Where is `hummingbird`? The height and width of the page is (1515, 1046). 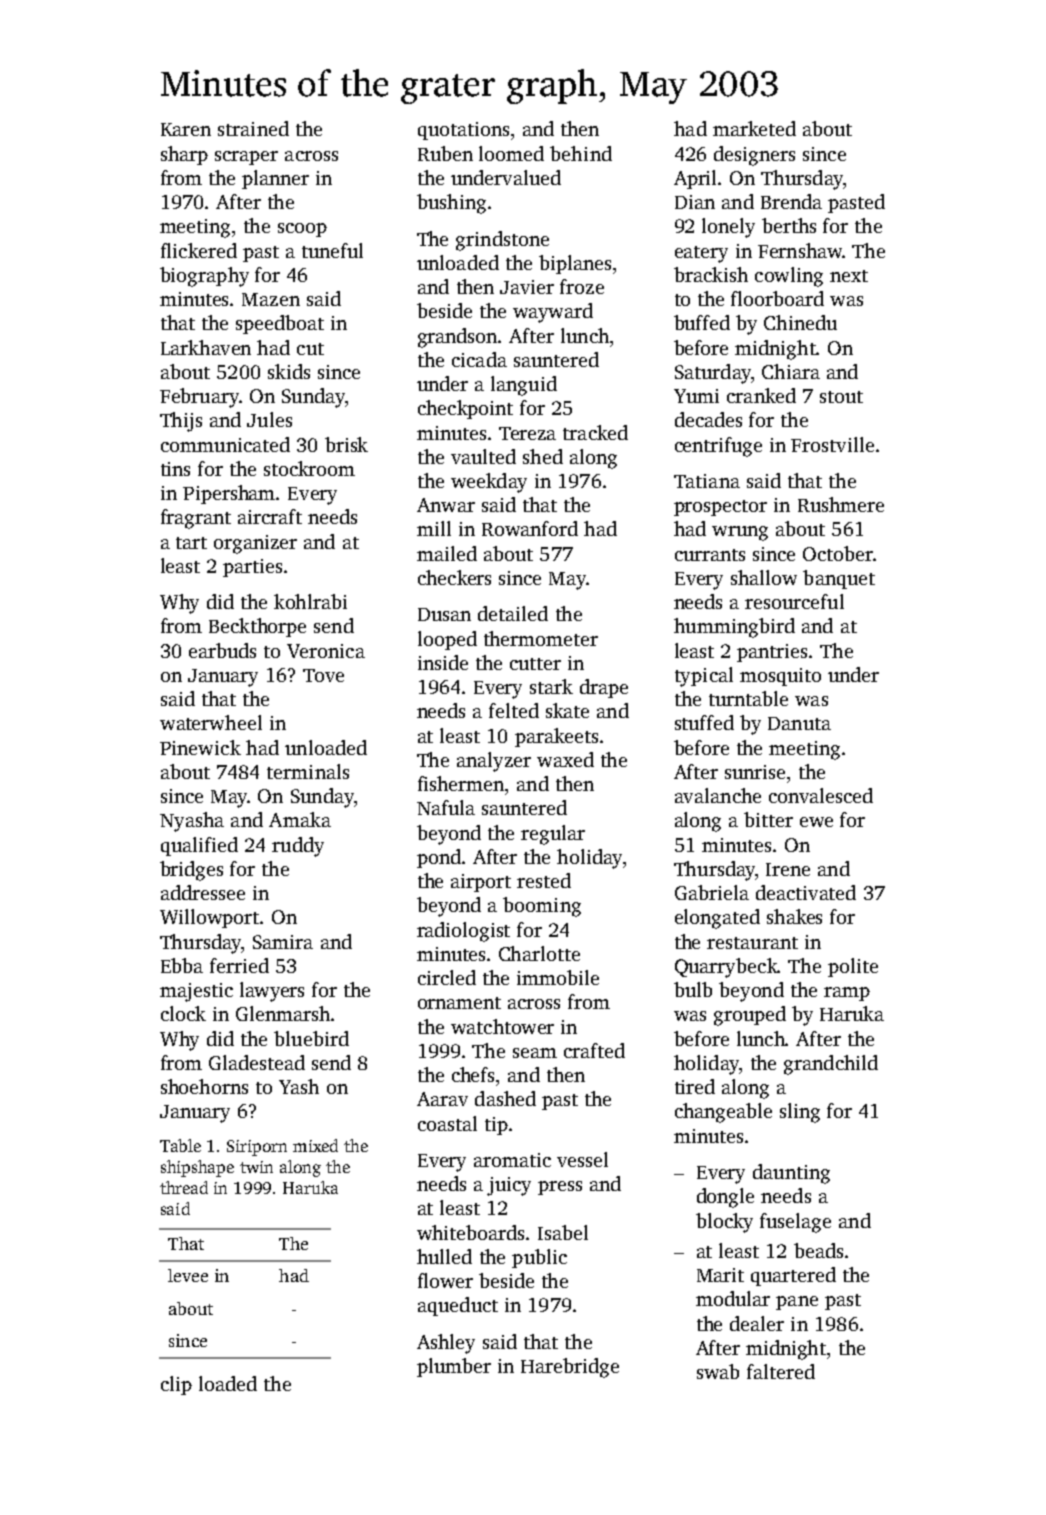 hummingbird is located at coordinates (734, 628).
